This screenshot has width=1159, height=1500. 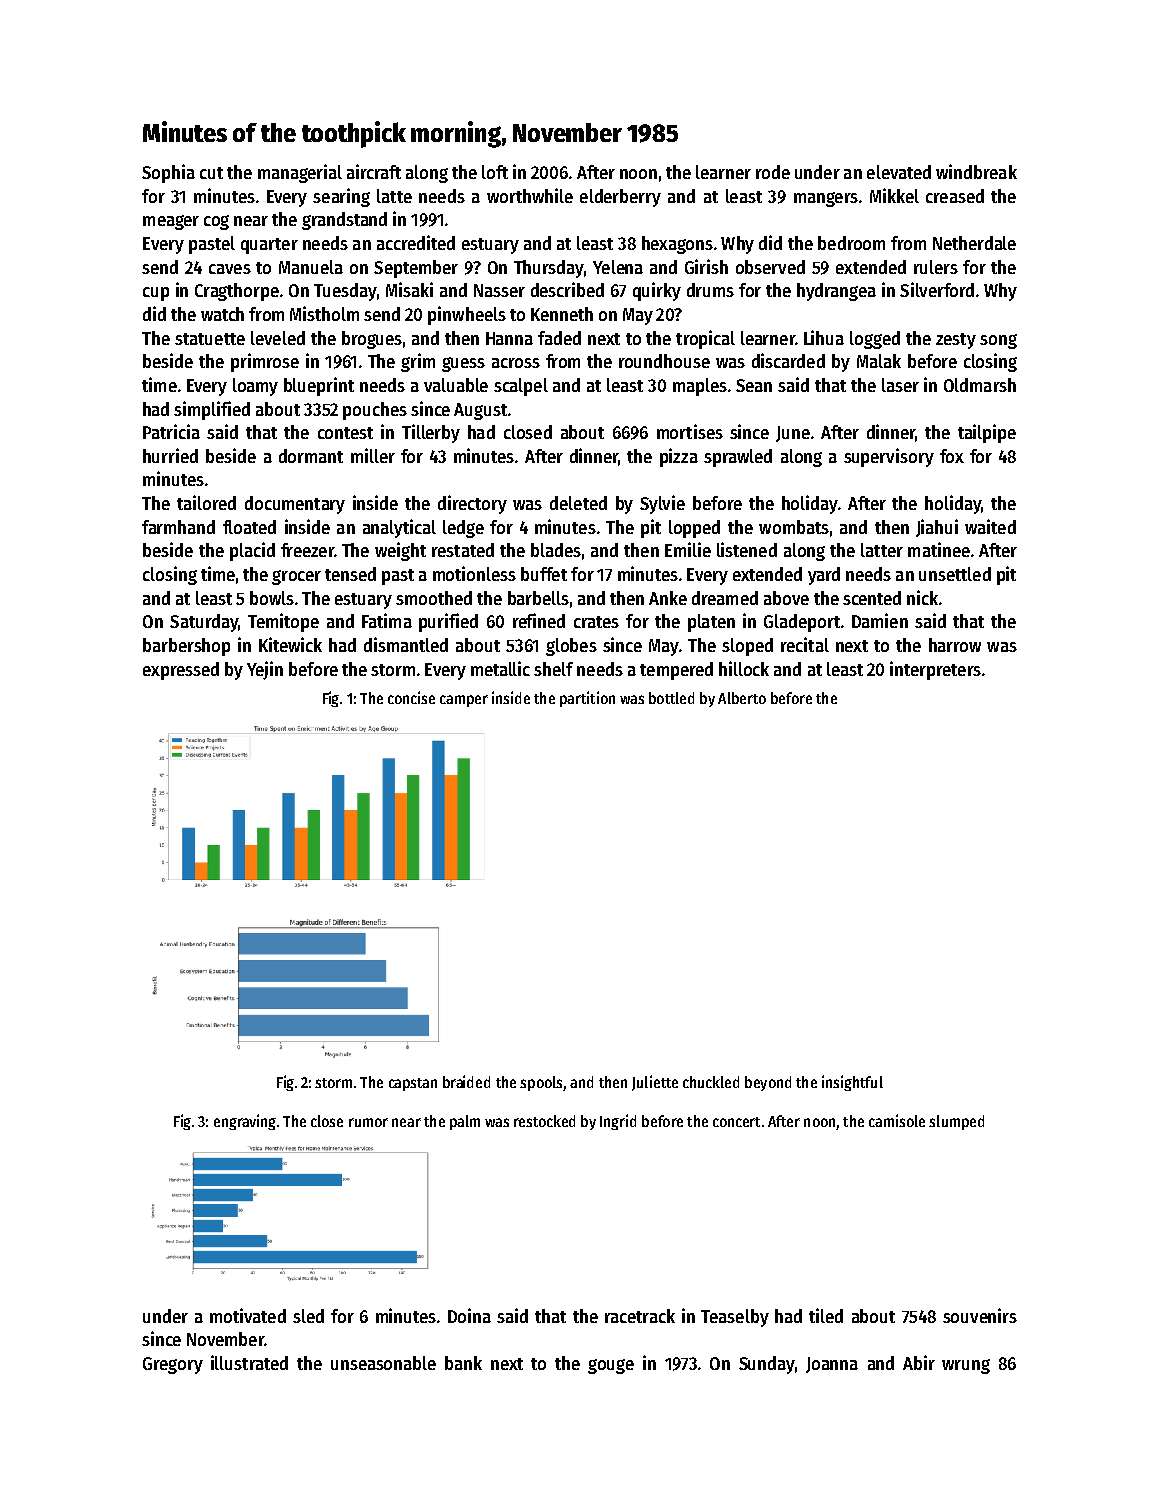 What do you see at coordinates (664, 361) in the screenshot?
I see `roundhouse` at bounding box center [664, 361].
